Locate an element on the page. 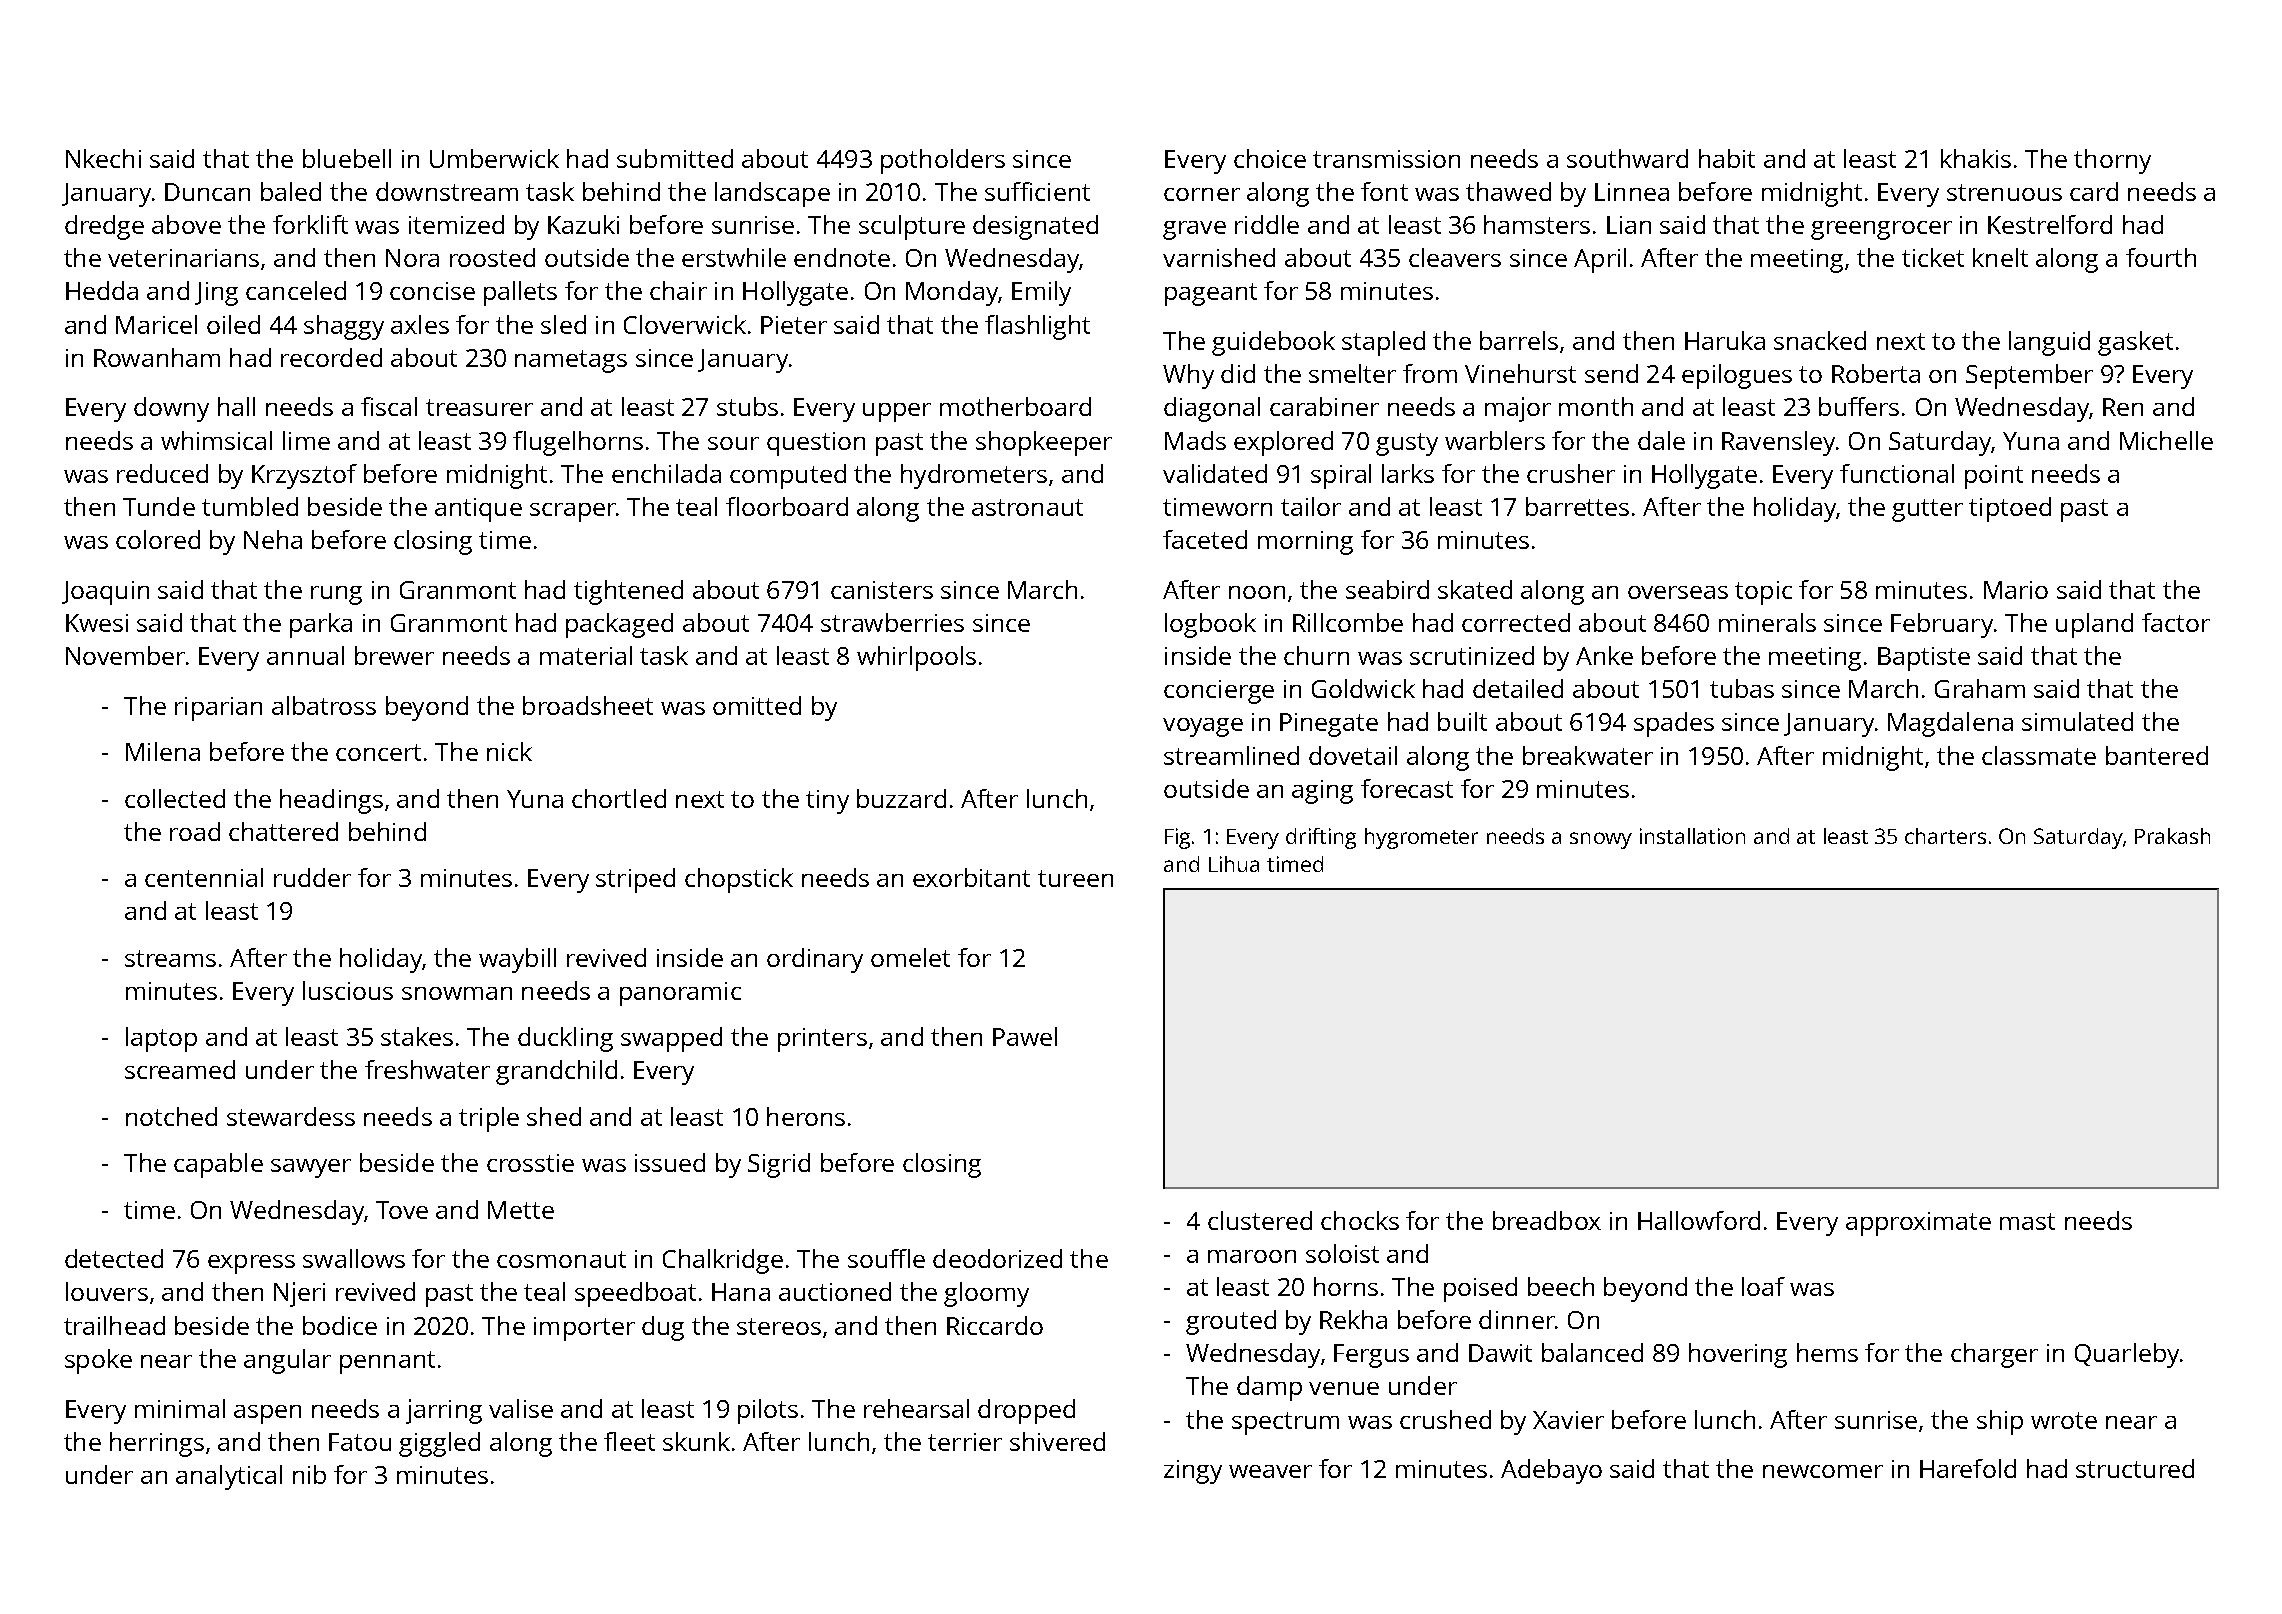 The width and height of the image is (2282, 1614). structured is located at coordinates (2135, 1468).
